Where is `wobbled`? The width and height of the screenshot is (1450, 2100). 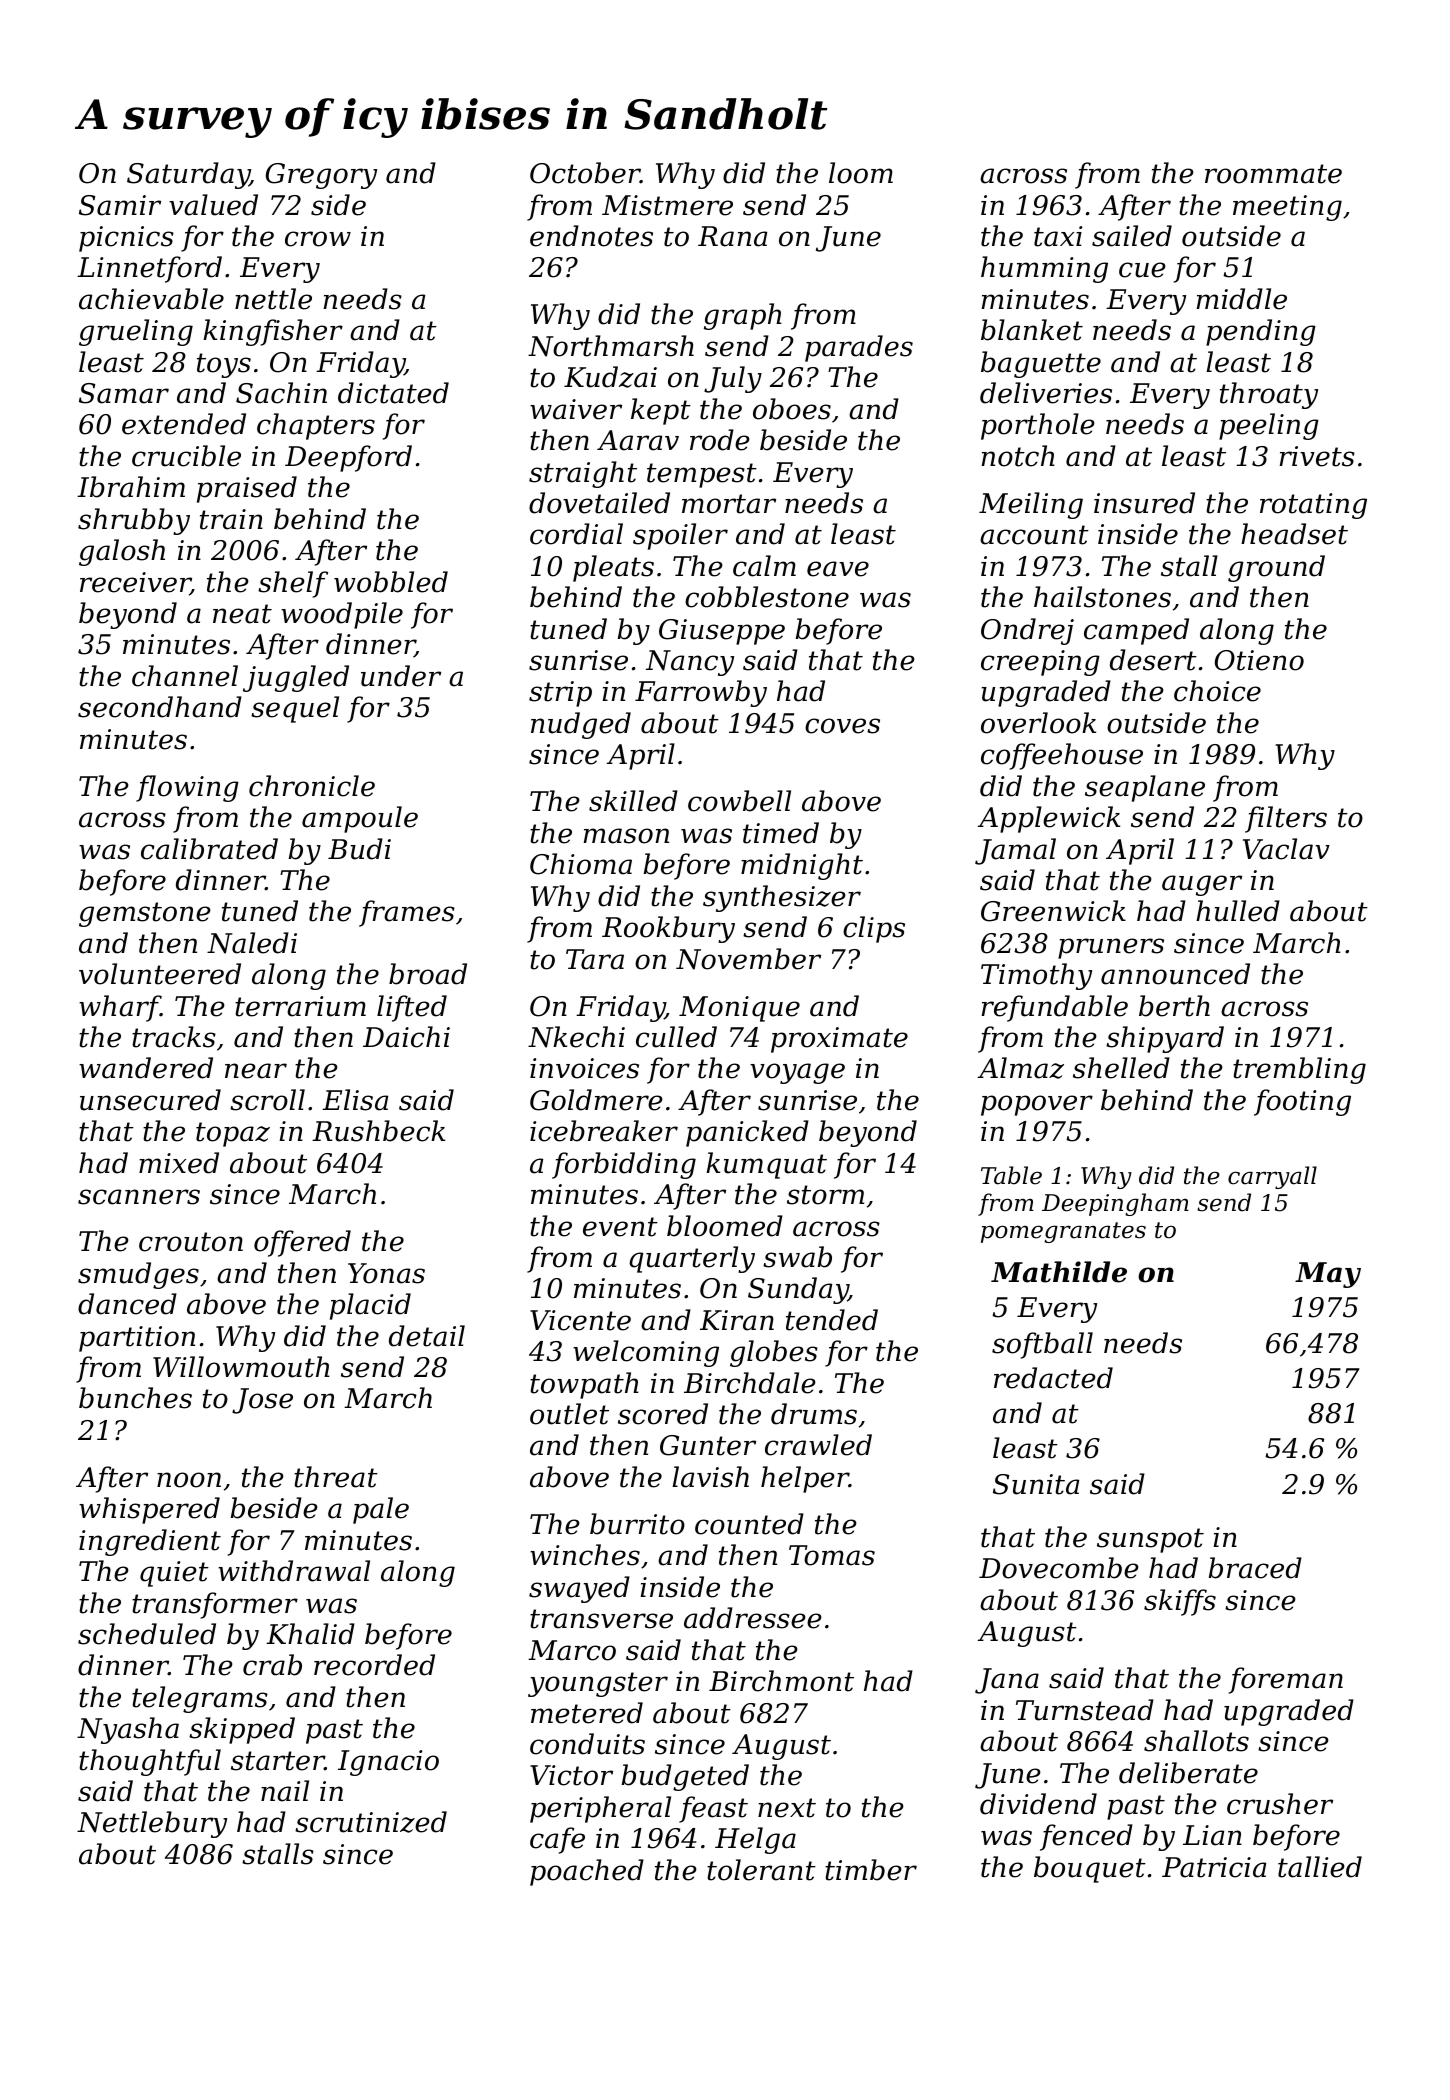 wobbled is located at coordinates (391, 582).
